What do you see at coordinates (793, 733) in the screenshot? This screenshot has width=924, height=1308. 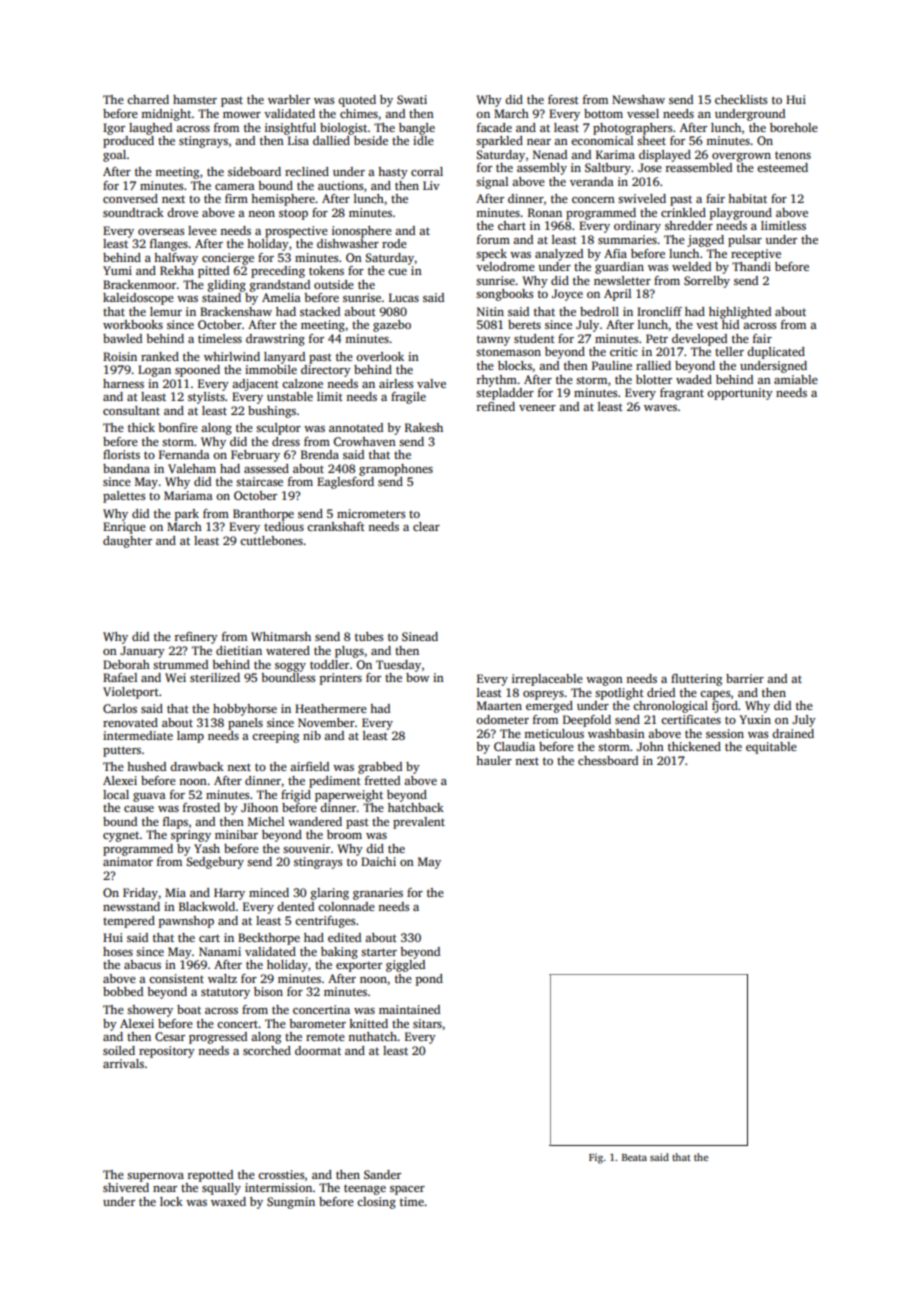 I see `drained` at bounding box center [793, 733].
